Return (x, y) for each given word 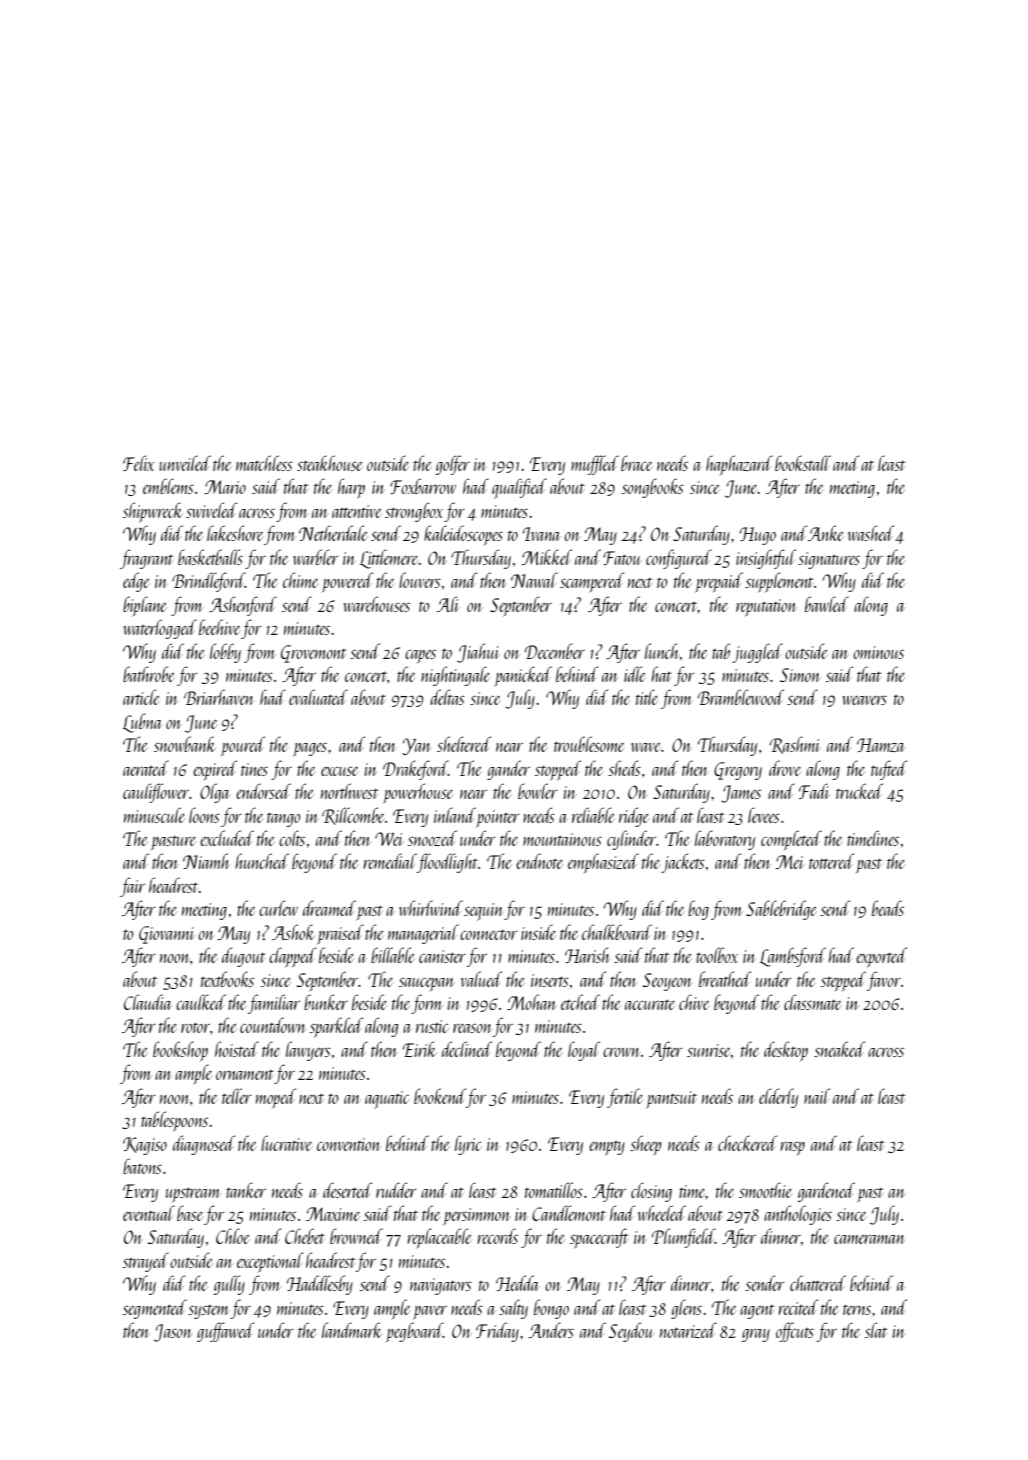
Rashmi (795, 745)
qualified (519, 488)
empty (607, 1148)
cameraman (869, 1239)
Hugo (758, 536)
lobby (225, 653)
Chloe (232, 1236)
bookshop (180, 1051)
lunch (662, 651)
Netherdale (333, 533)
